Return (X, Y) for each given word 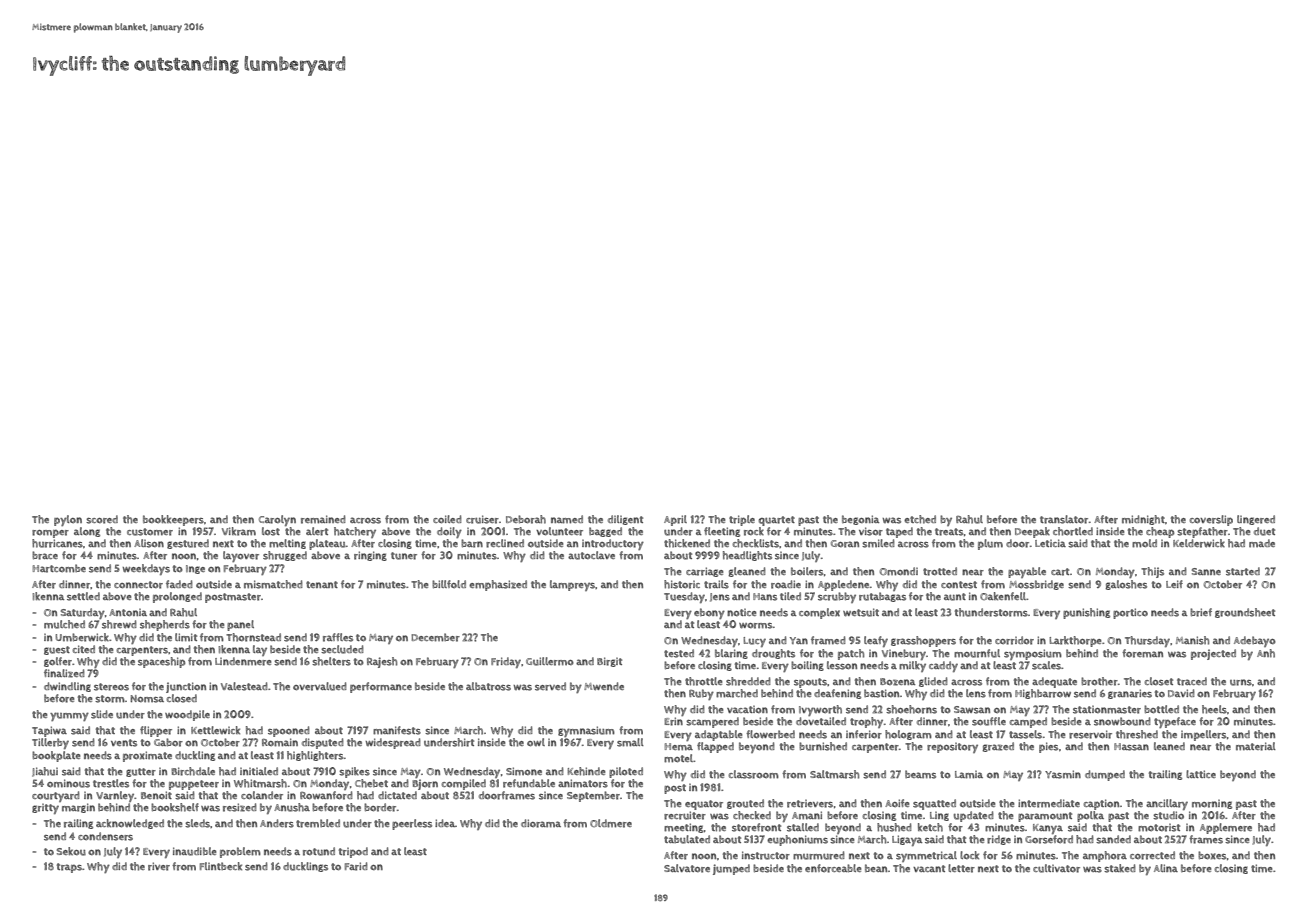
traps (69, 868)
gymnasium (586, 731)
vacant (929, 868)
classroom (753, 774)
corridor (1014, 640)
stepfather (1202, 532)
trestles (111, 783)
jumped (731, 869)
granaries (1130, 694)
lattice (1201, 774)
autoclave (591, 555)
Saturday (83, 613)
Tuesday (684, 597)
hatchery (355, 532)
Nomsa (147, 699)
